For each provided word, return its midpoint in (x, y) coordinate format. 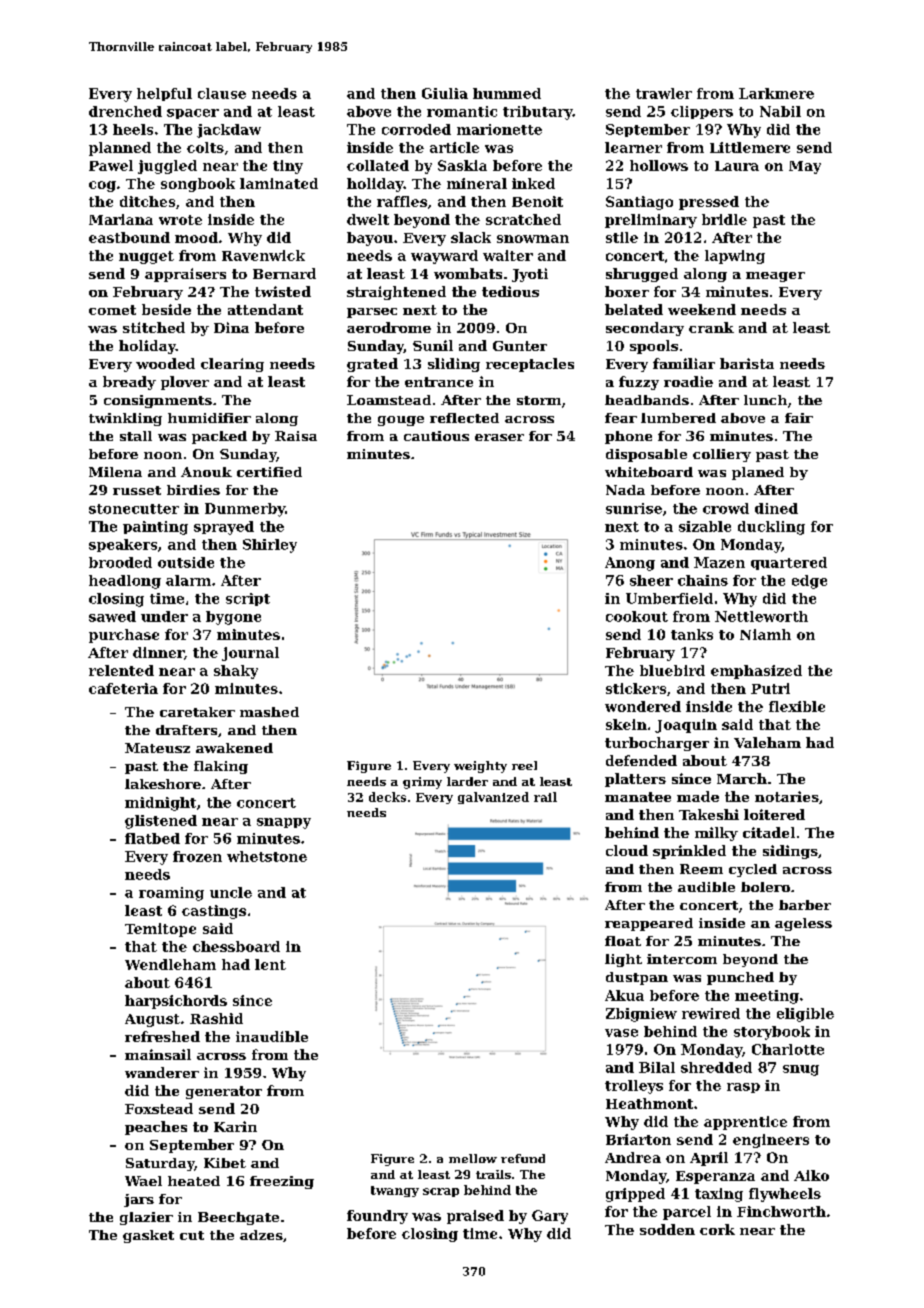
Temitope (160, 930)
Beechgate (238, 1218)
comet (112, 310)
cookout (637, 616)
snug (801, 1070)
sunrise (634, 508)
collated (378, 165)
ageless (803, 924)
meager (775, 277)
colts (205, 147)
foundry (377, 1217)
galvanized (493, 798)
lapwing (735, 257)
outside (186, 562)
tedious (510, 291)
